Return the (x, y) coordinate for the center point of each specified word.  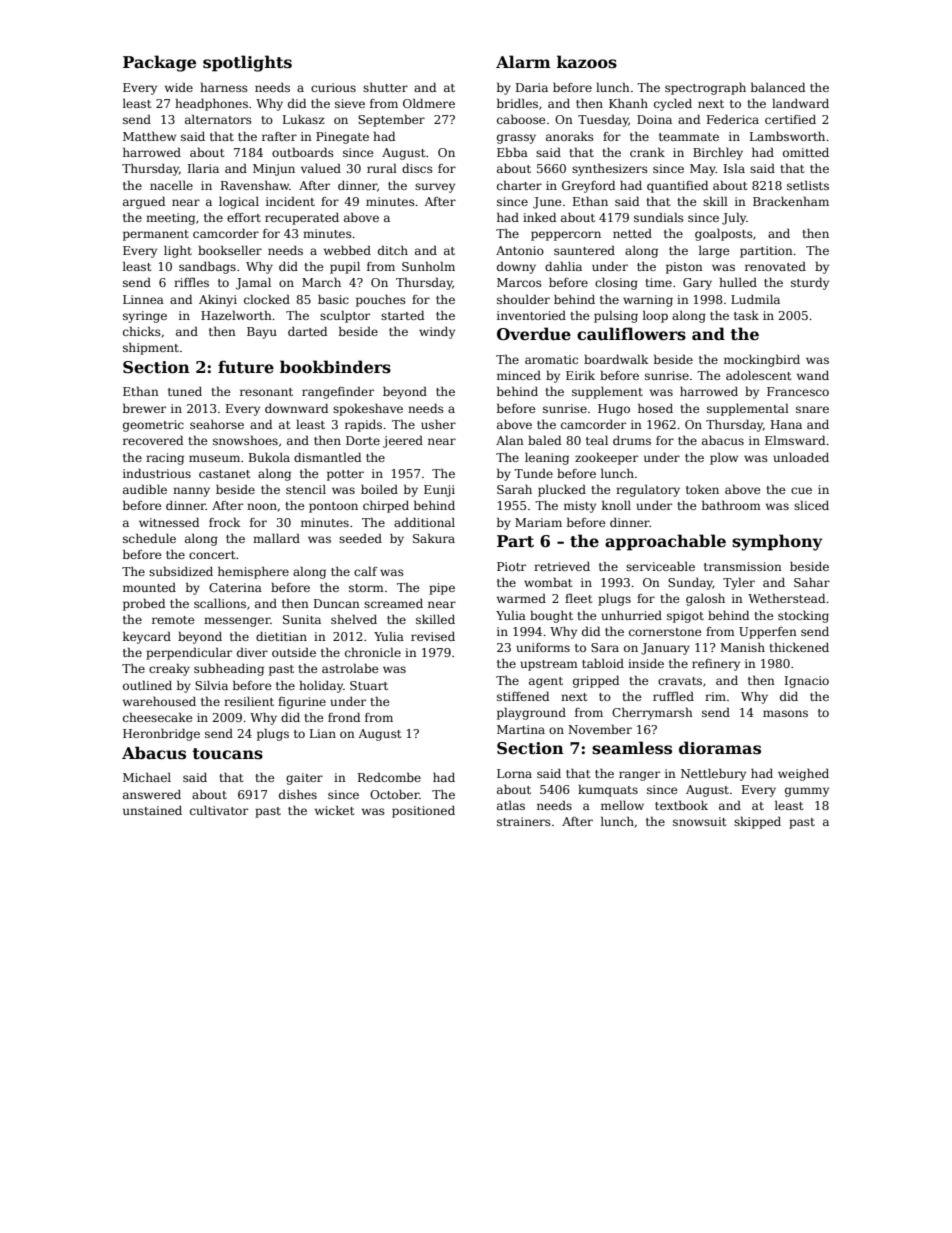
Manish (742, 647)
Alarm (523, 61)
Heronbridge (161, 734)
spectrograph (705, 88)
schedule (149, 538)
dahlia (563, 266)
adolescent (758, 375)
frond (344, 717)
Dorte (363, 440)
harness (224, 87)
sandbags (207, 267)
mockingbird (762, 360)
